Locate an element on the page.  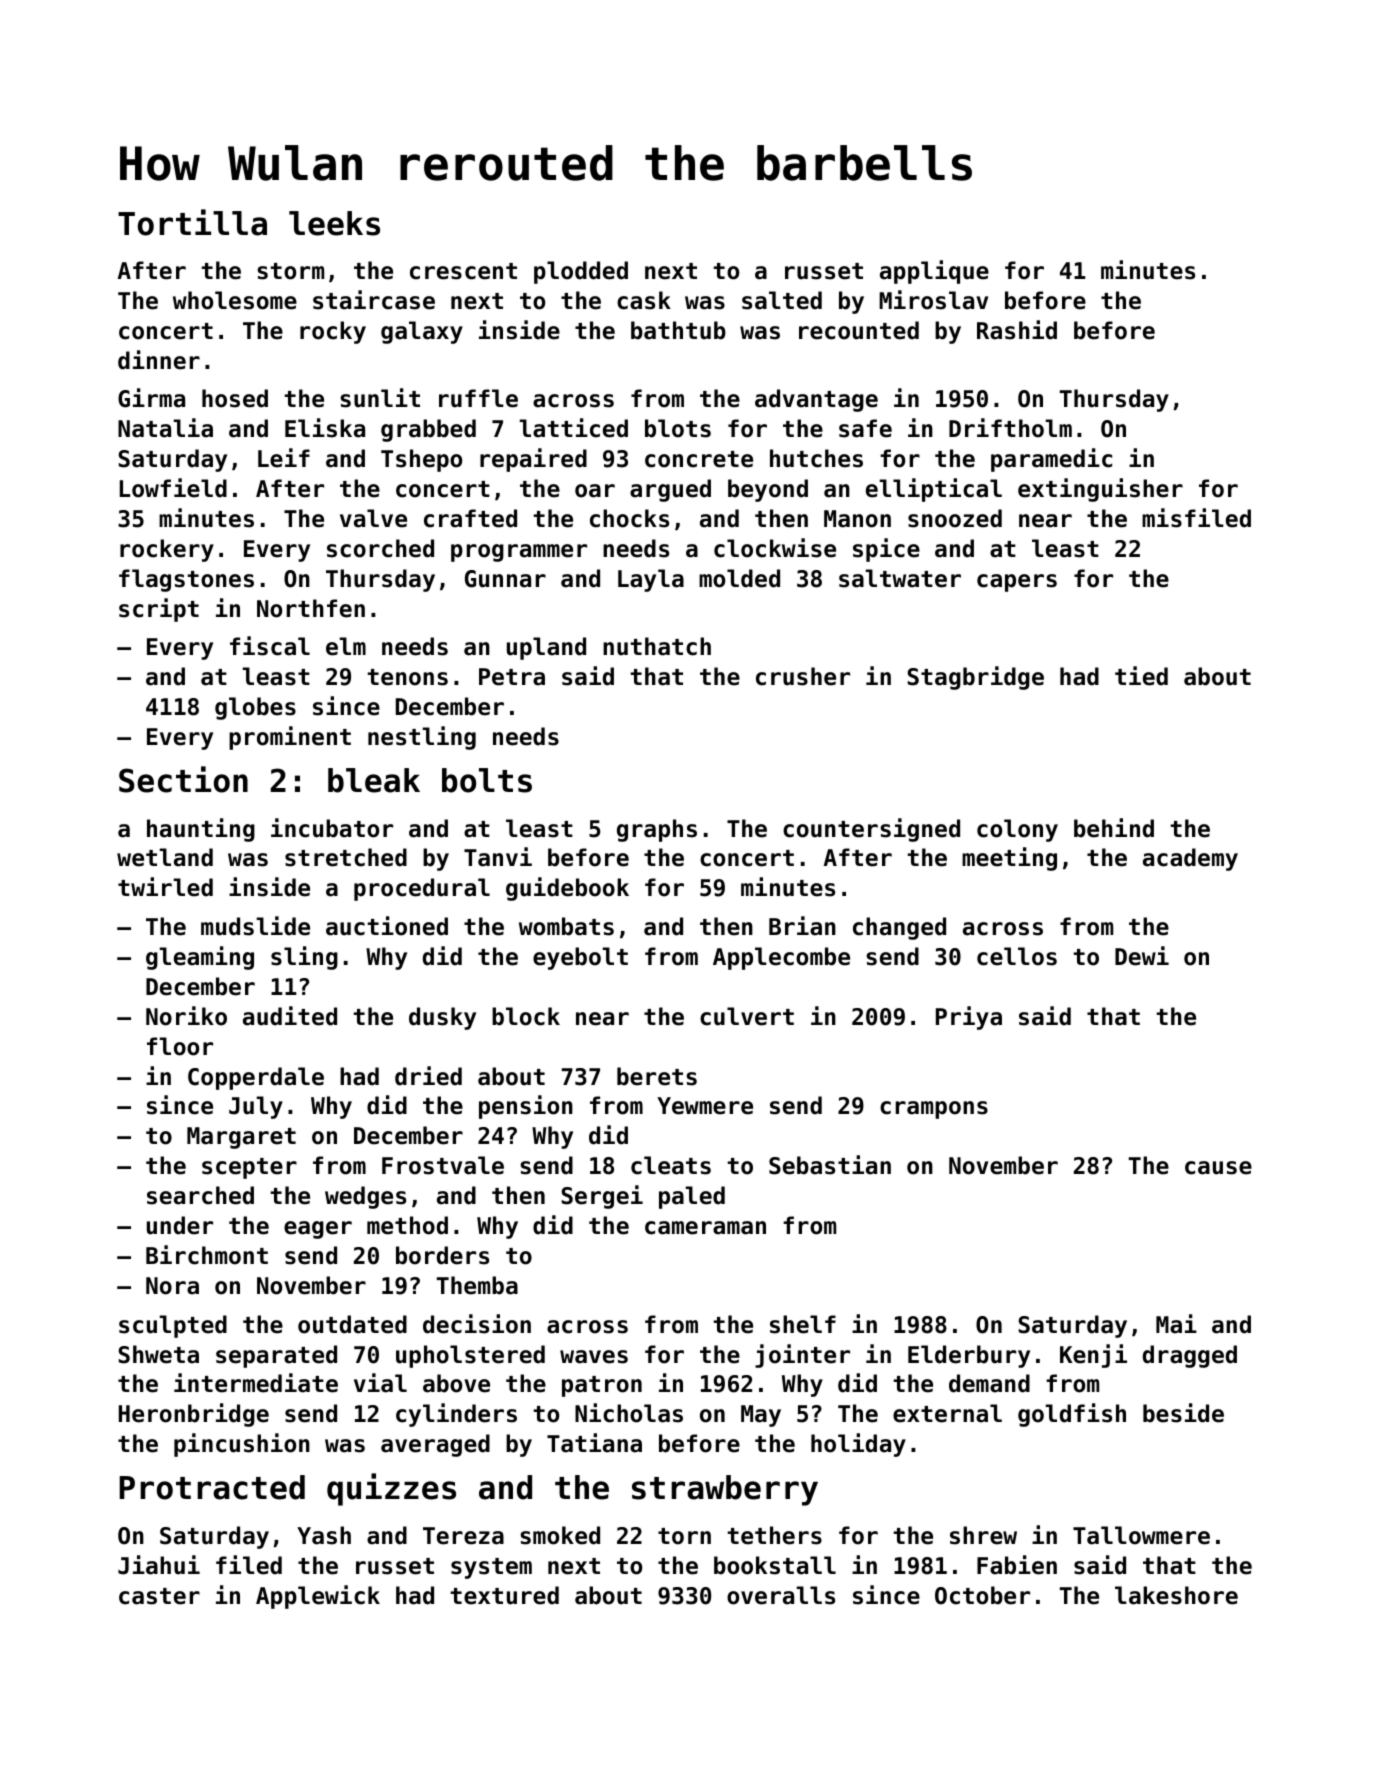
Dewi is located at coordinates (1142, 956).
